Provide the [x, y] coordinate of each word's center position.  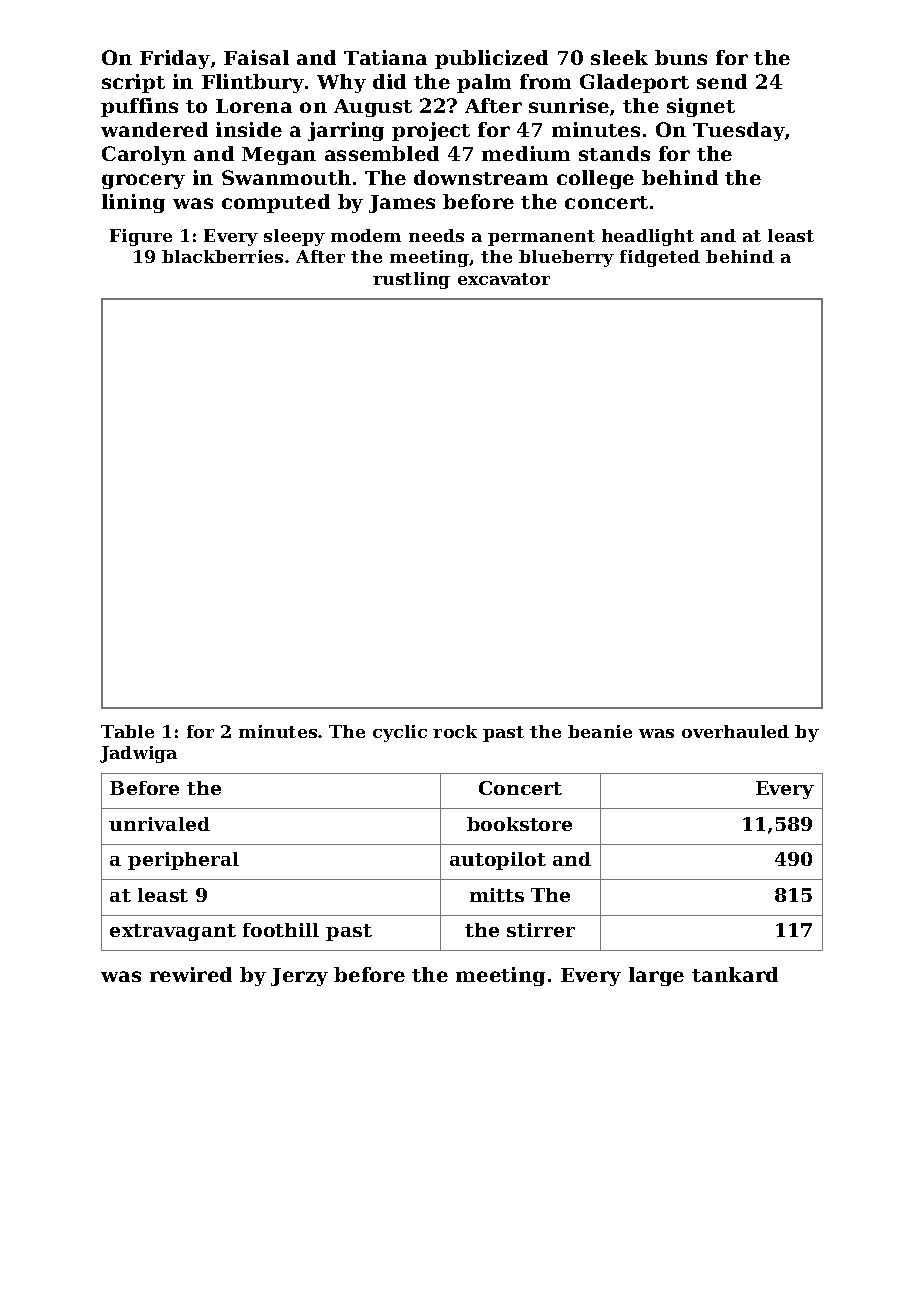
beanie [600, 731]
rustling [411, 280]
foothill [281, 930]
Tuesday [739, 131]
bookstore [519, 824]
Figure [141, 237]
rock [455, 731]
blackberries [222, 256]
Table [127, 731]
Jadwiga [138, 754]
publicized [491, 59]
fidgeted [660, 258]
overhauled [735, 731]
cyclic [400, 733]
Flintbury [253, 83]
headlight [648, 237]
